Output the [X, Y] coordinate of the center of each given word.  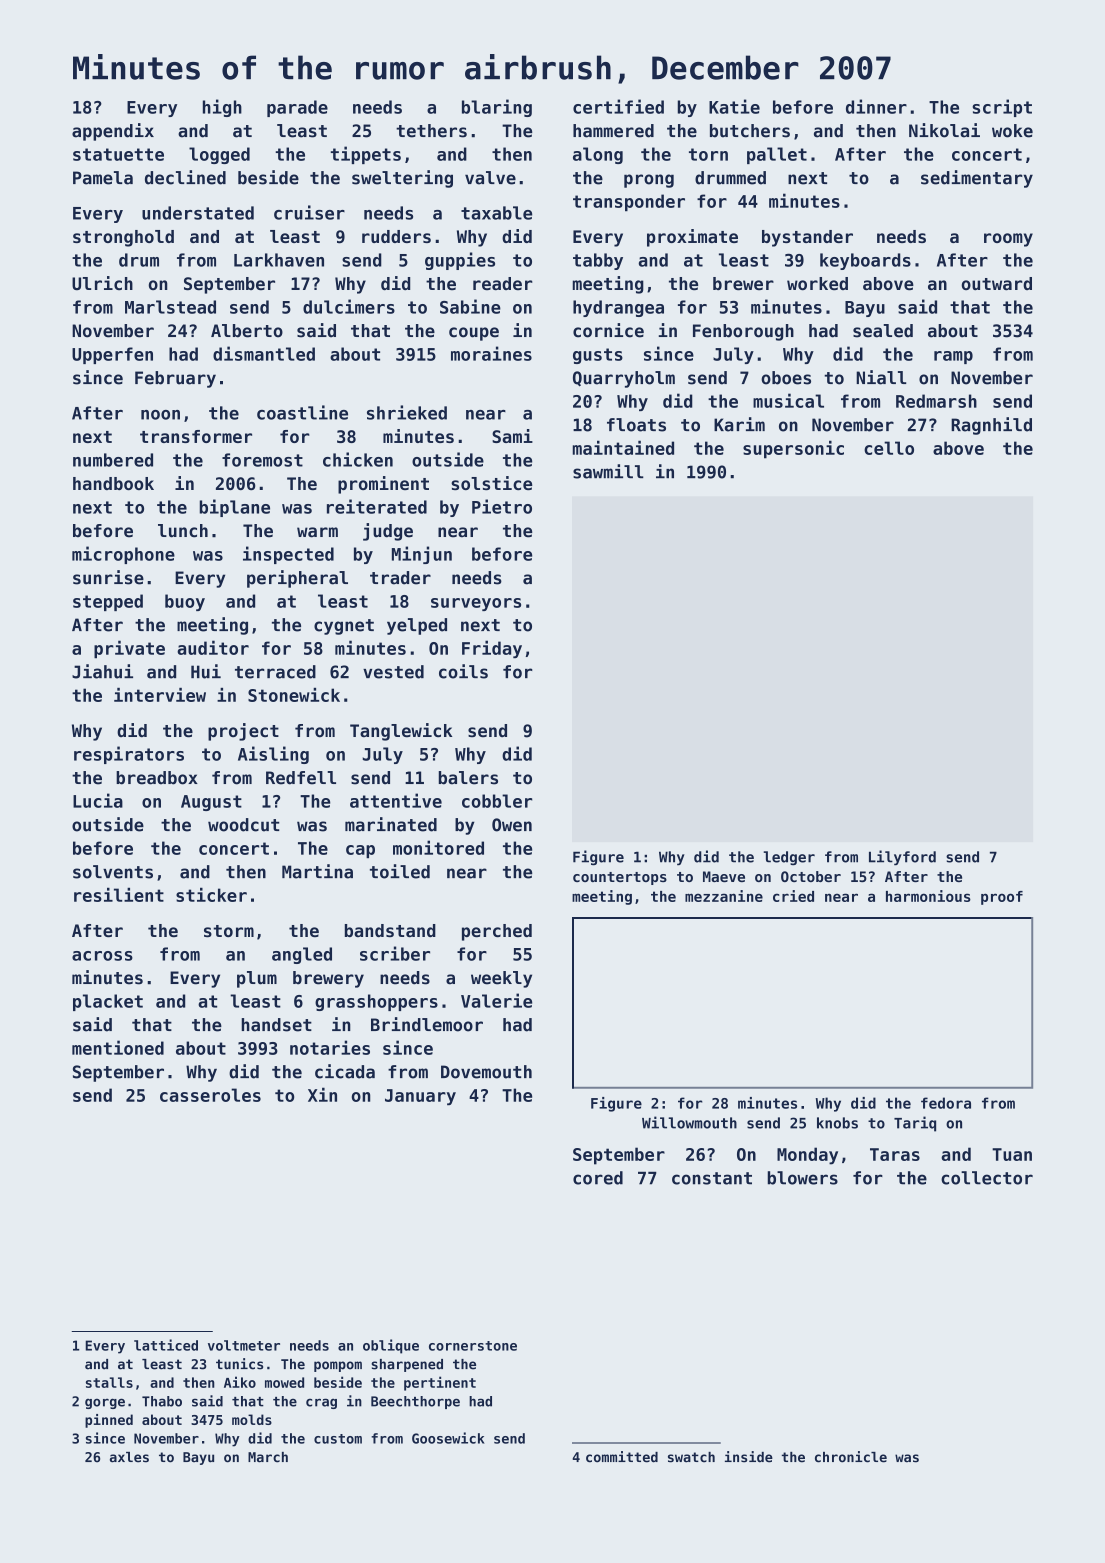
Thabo [162, 1401]
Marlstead [170, 307]
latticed [166, 1345]
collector [987, 1178]
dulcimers [349, 306]
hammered [613, 131]
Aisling [273, 755]
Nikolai [944, 130]
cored [598, 1178]
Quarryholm [624, 379]
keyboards [865, 261]
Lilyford [902, 858]
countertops [620, 878]
